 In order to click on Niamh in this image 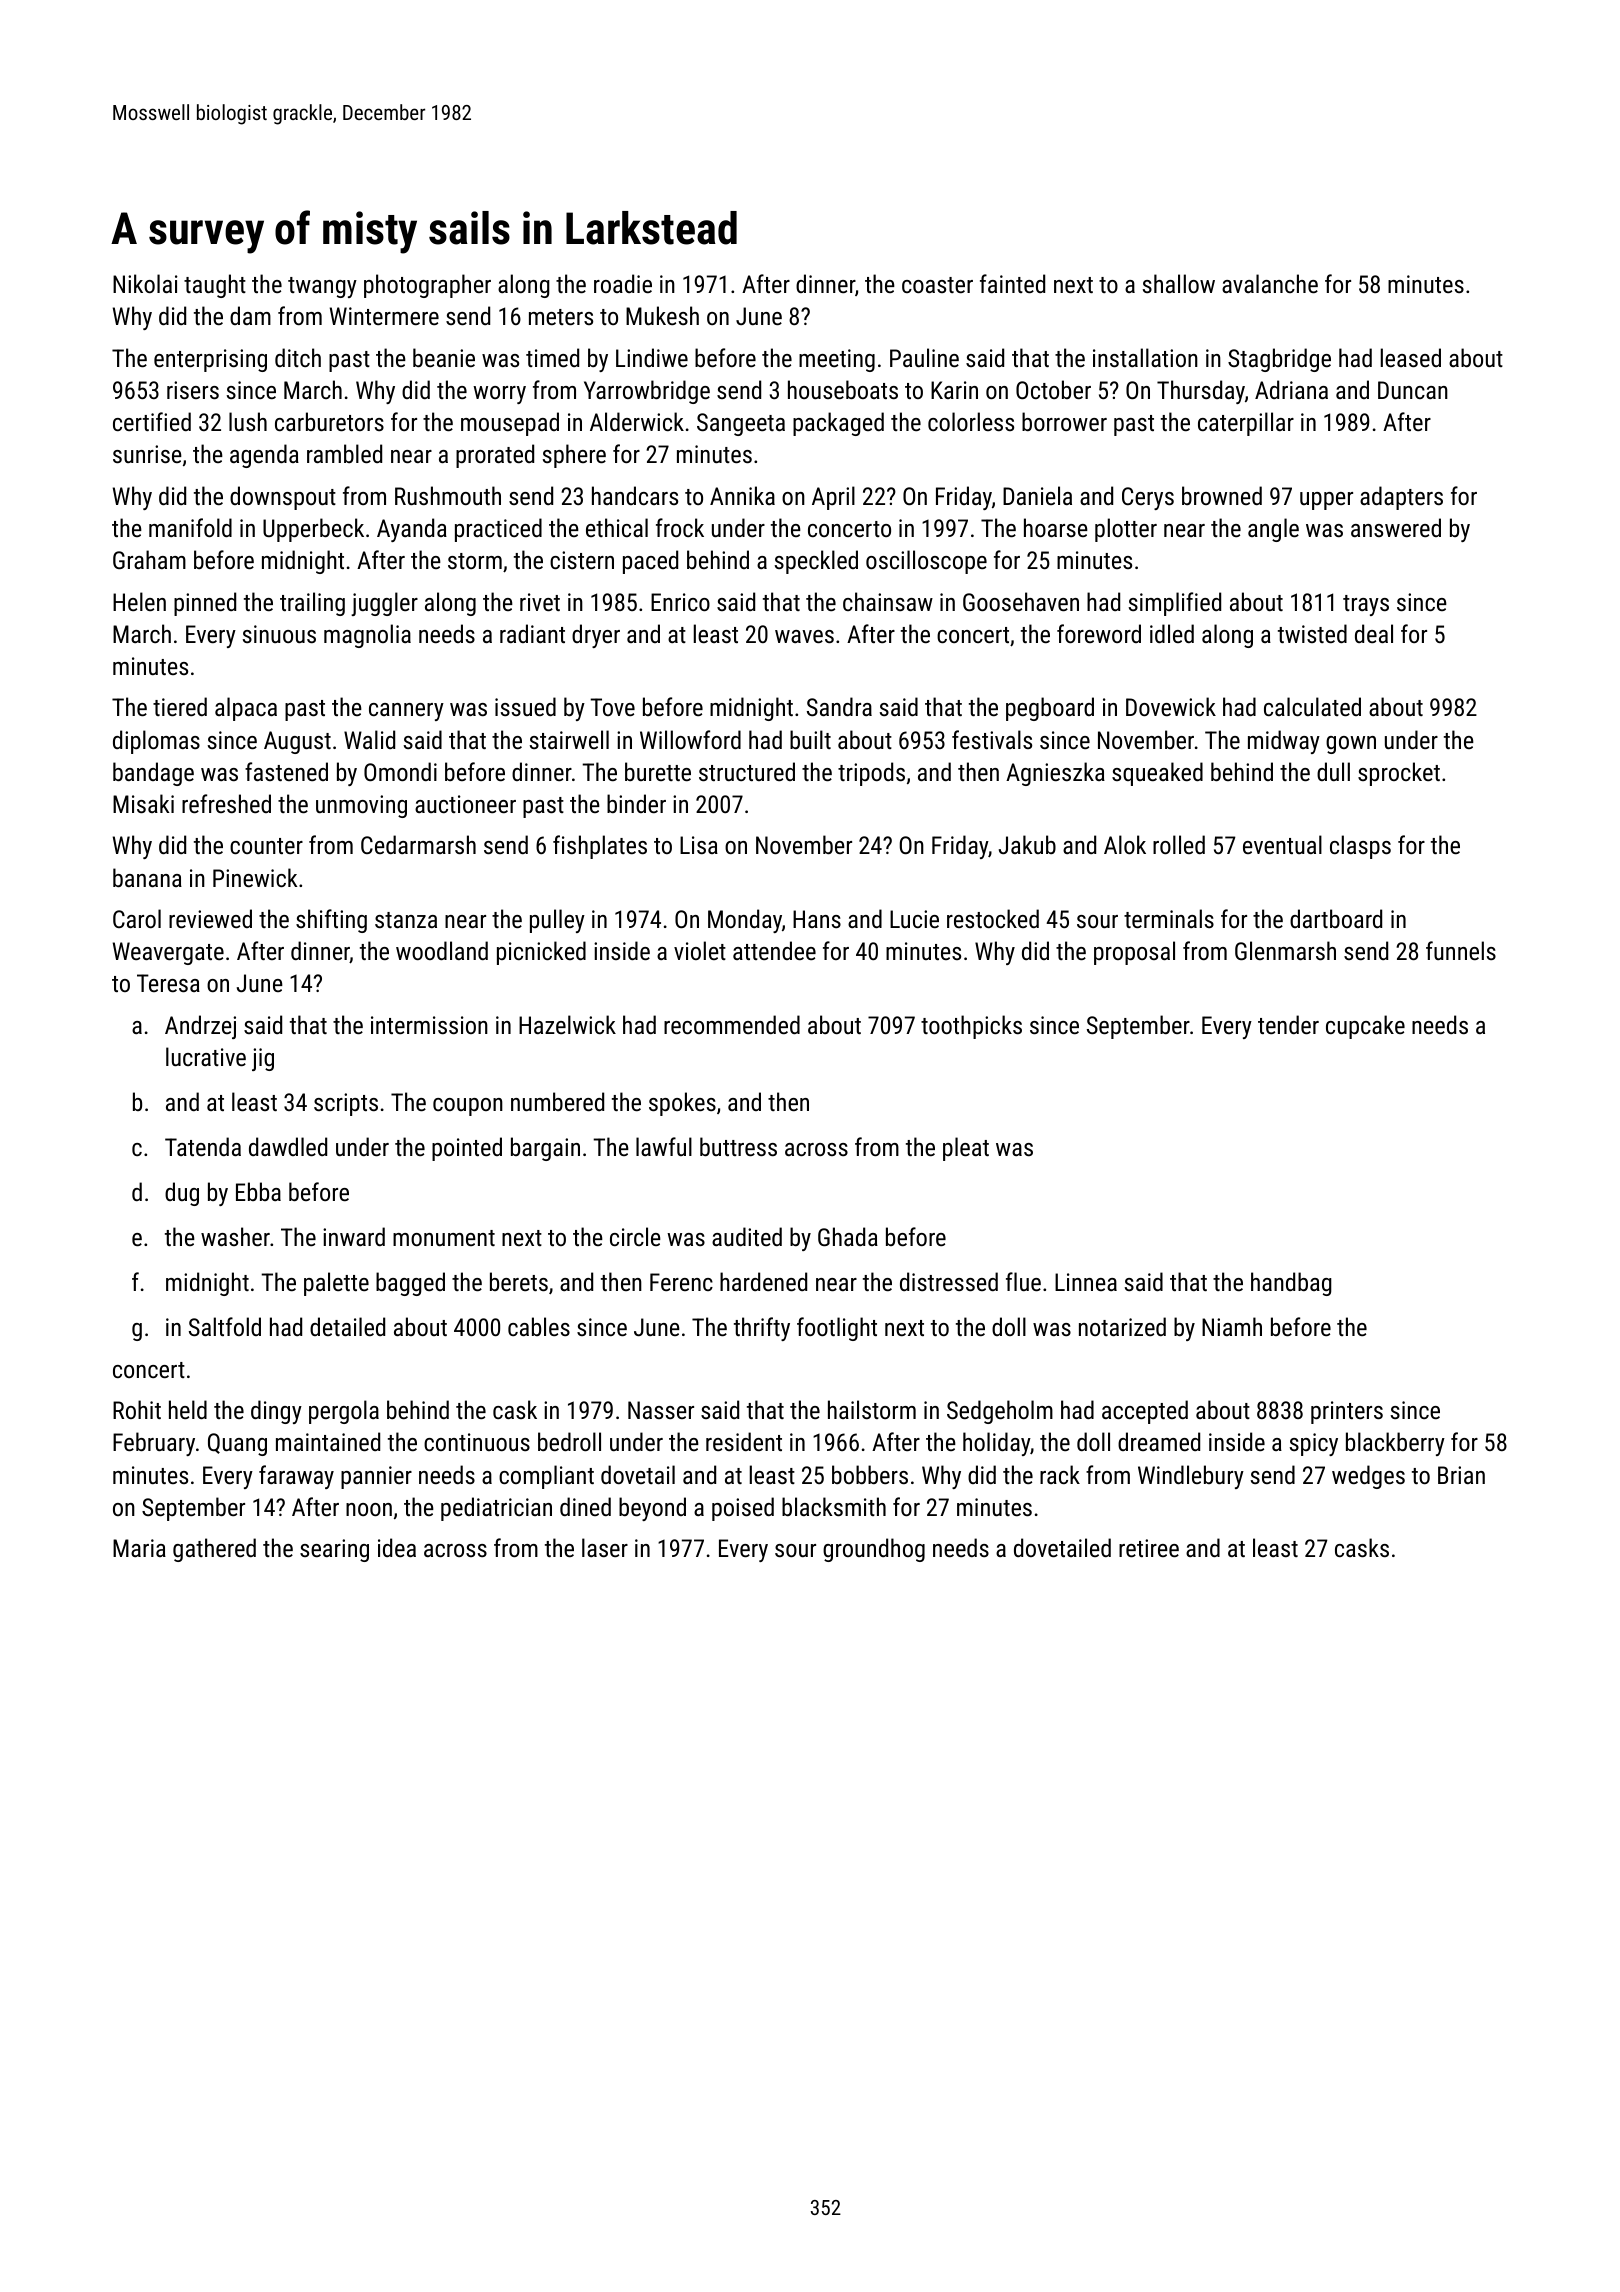, I will do `click(1232, 1326)`.
